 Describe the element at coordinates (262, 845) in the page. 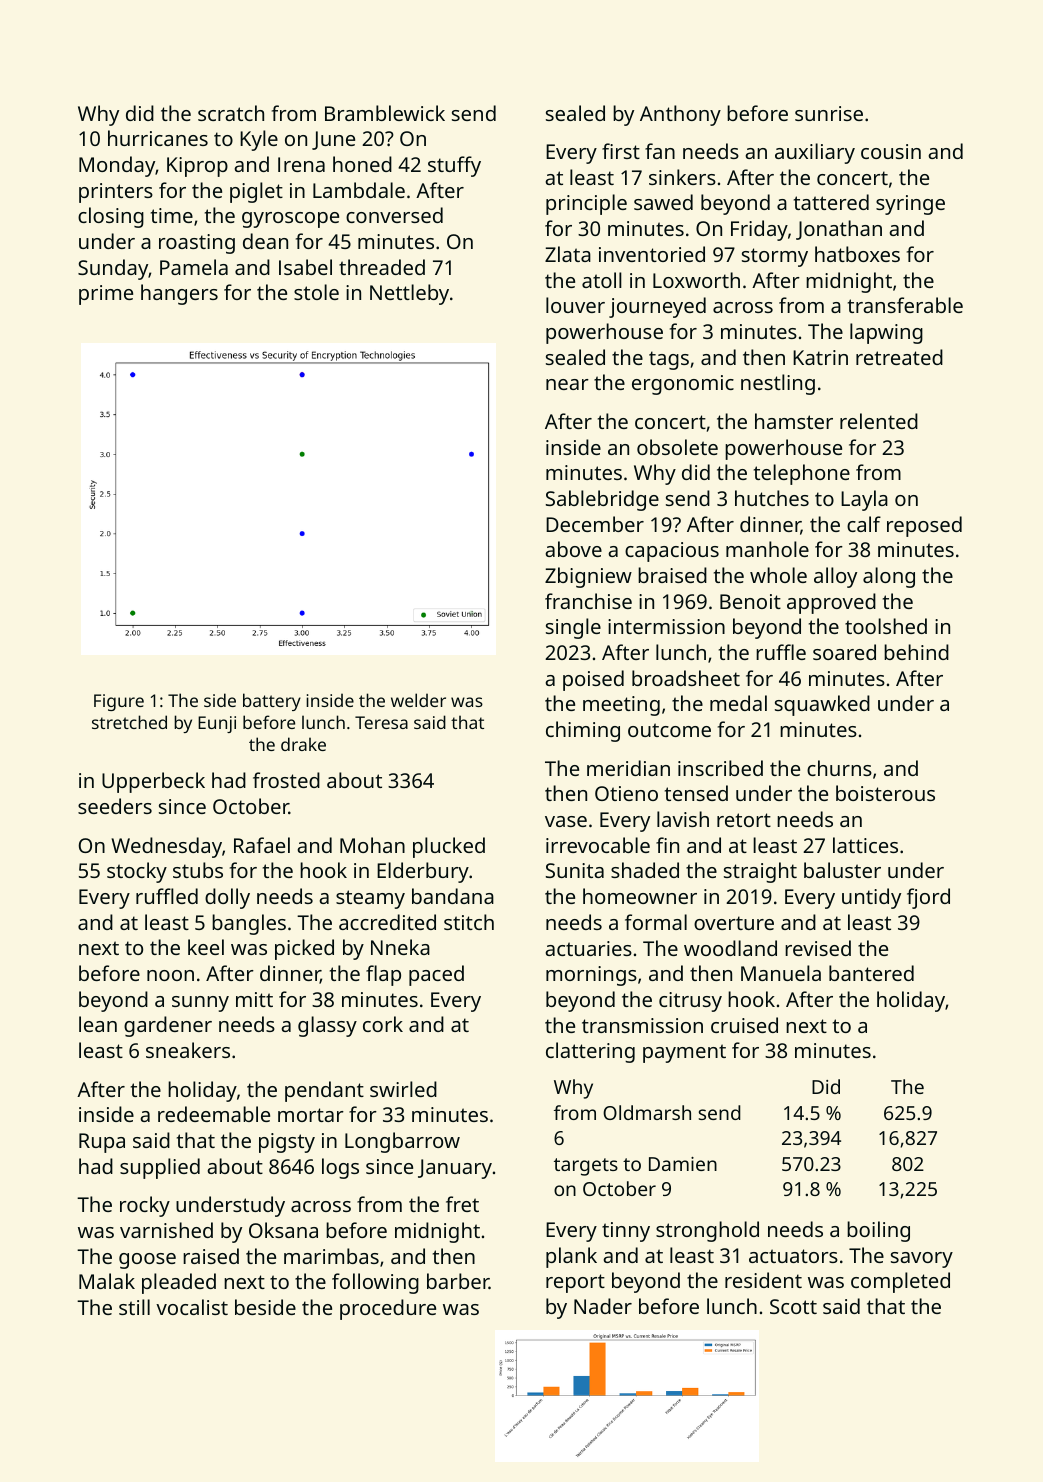

I see `Rafael` at that location.
